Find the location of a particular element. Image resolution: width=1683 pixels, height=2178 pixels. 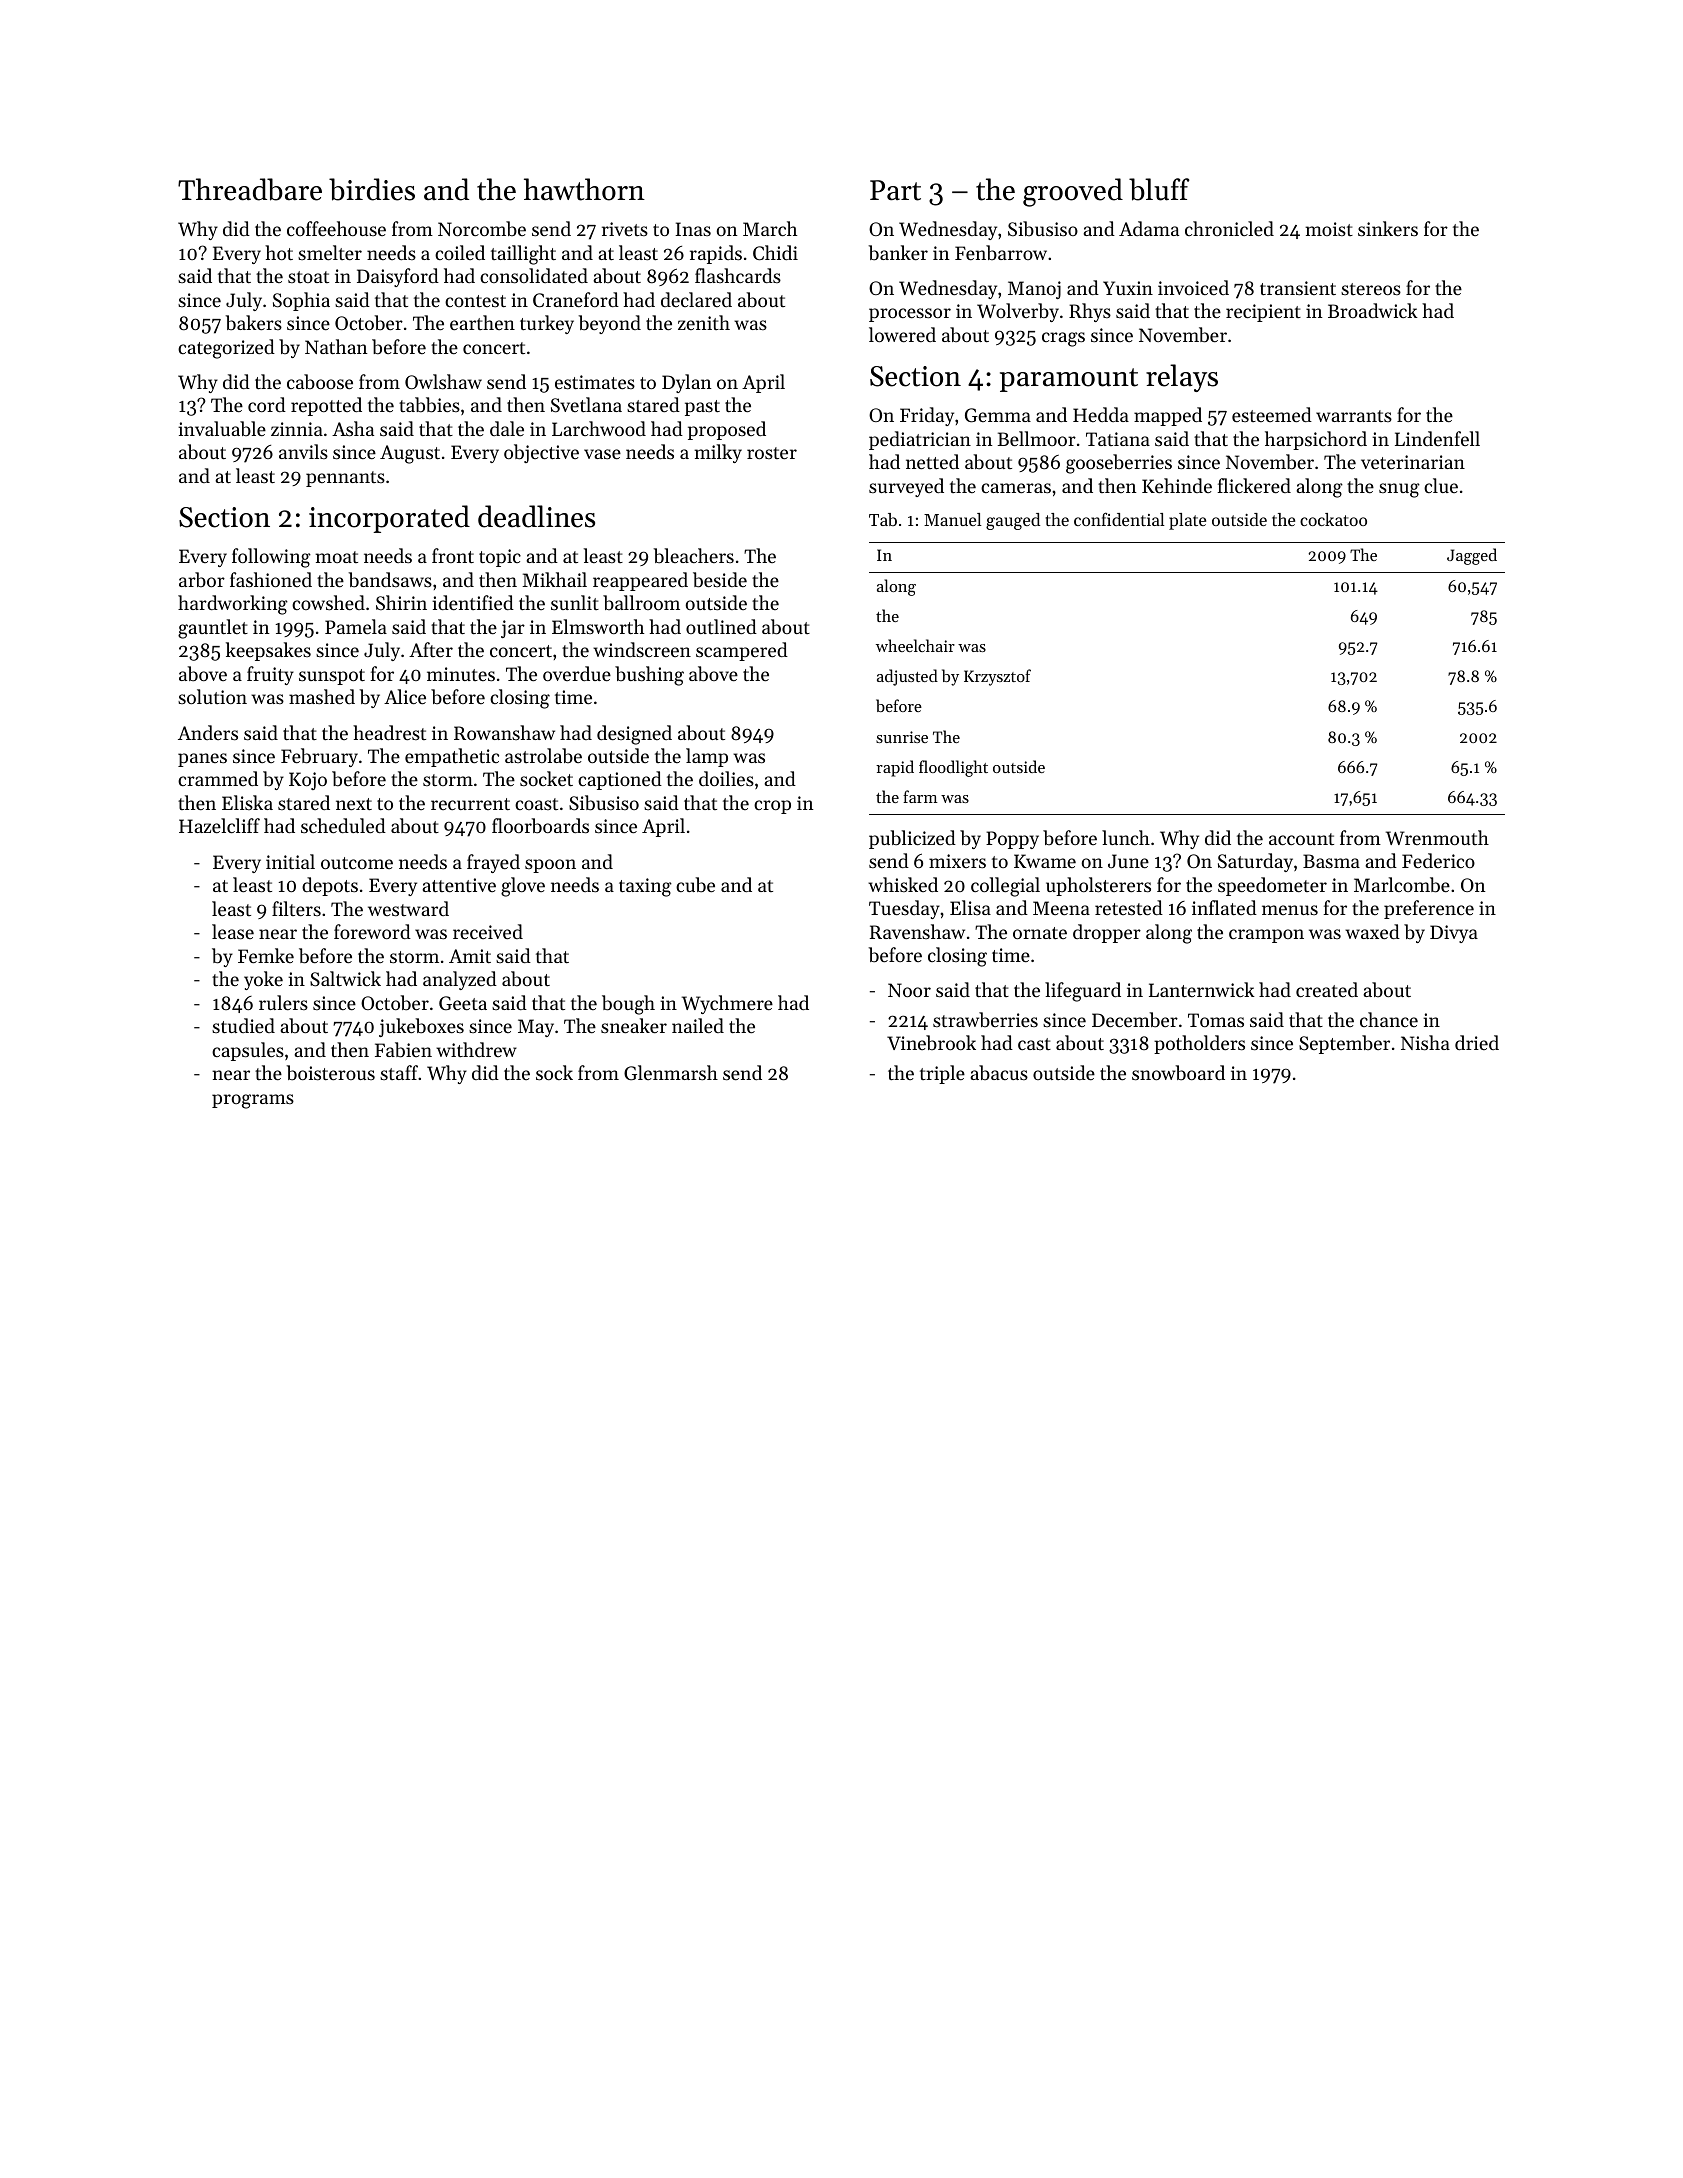

ballroom is located at coordinates (641, 602).
